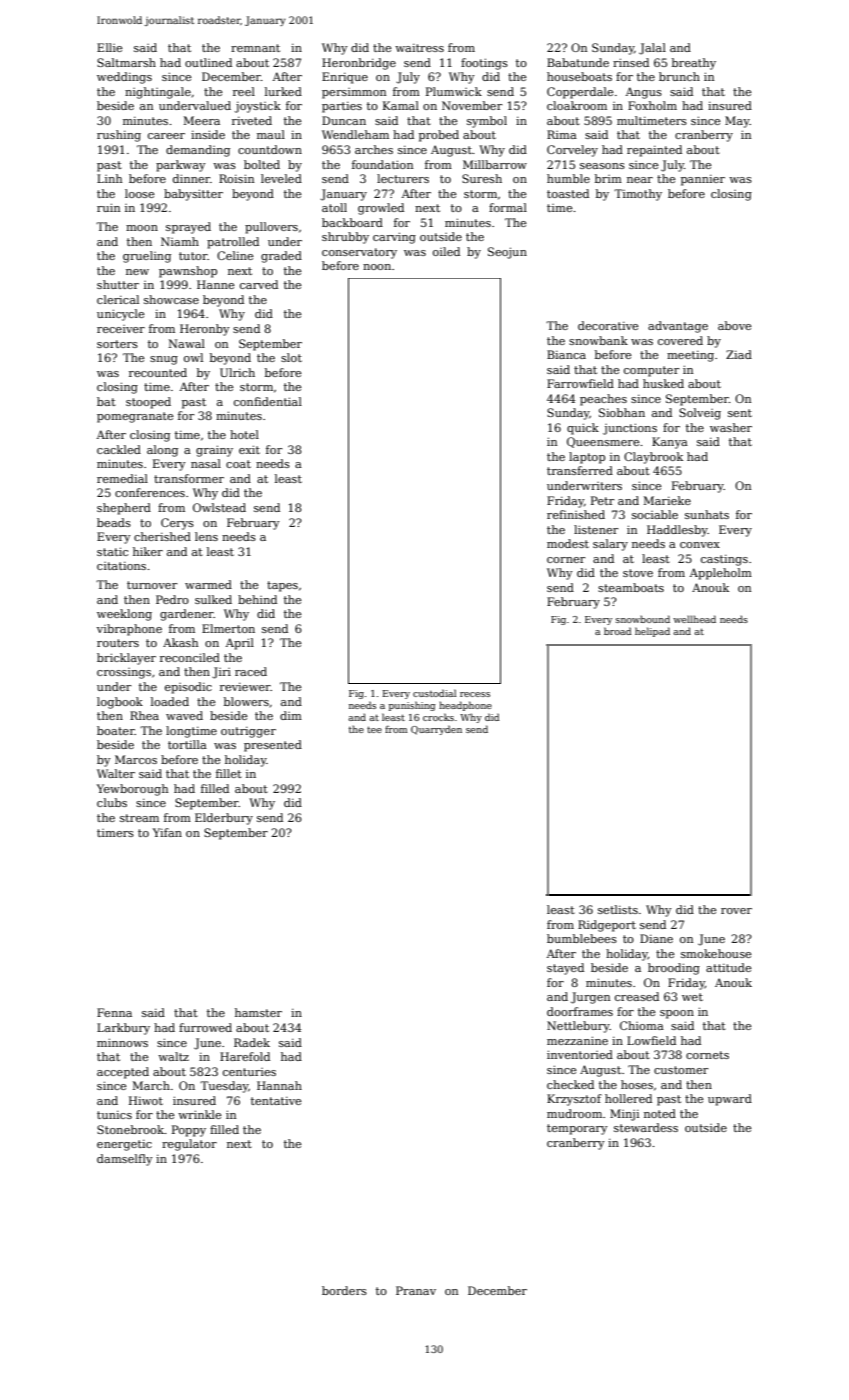 The width and height of the image is (849, 1400). What do you see at coordinates (484, 64) in the image?
I see `footings` at bounding box center [484, 64].
